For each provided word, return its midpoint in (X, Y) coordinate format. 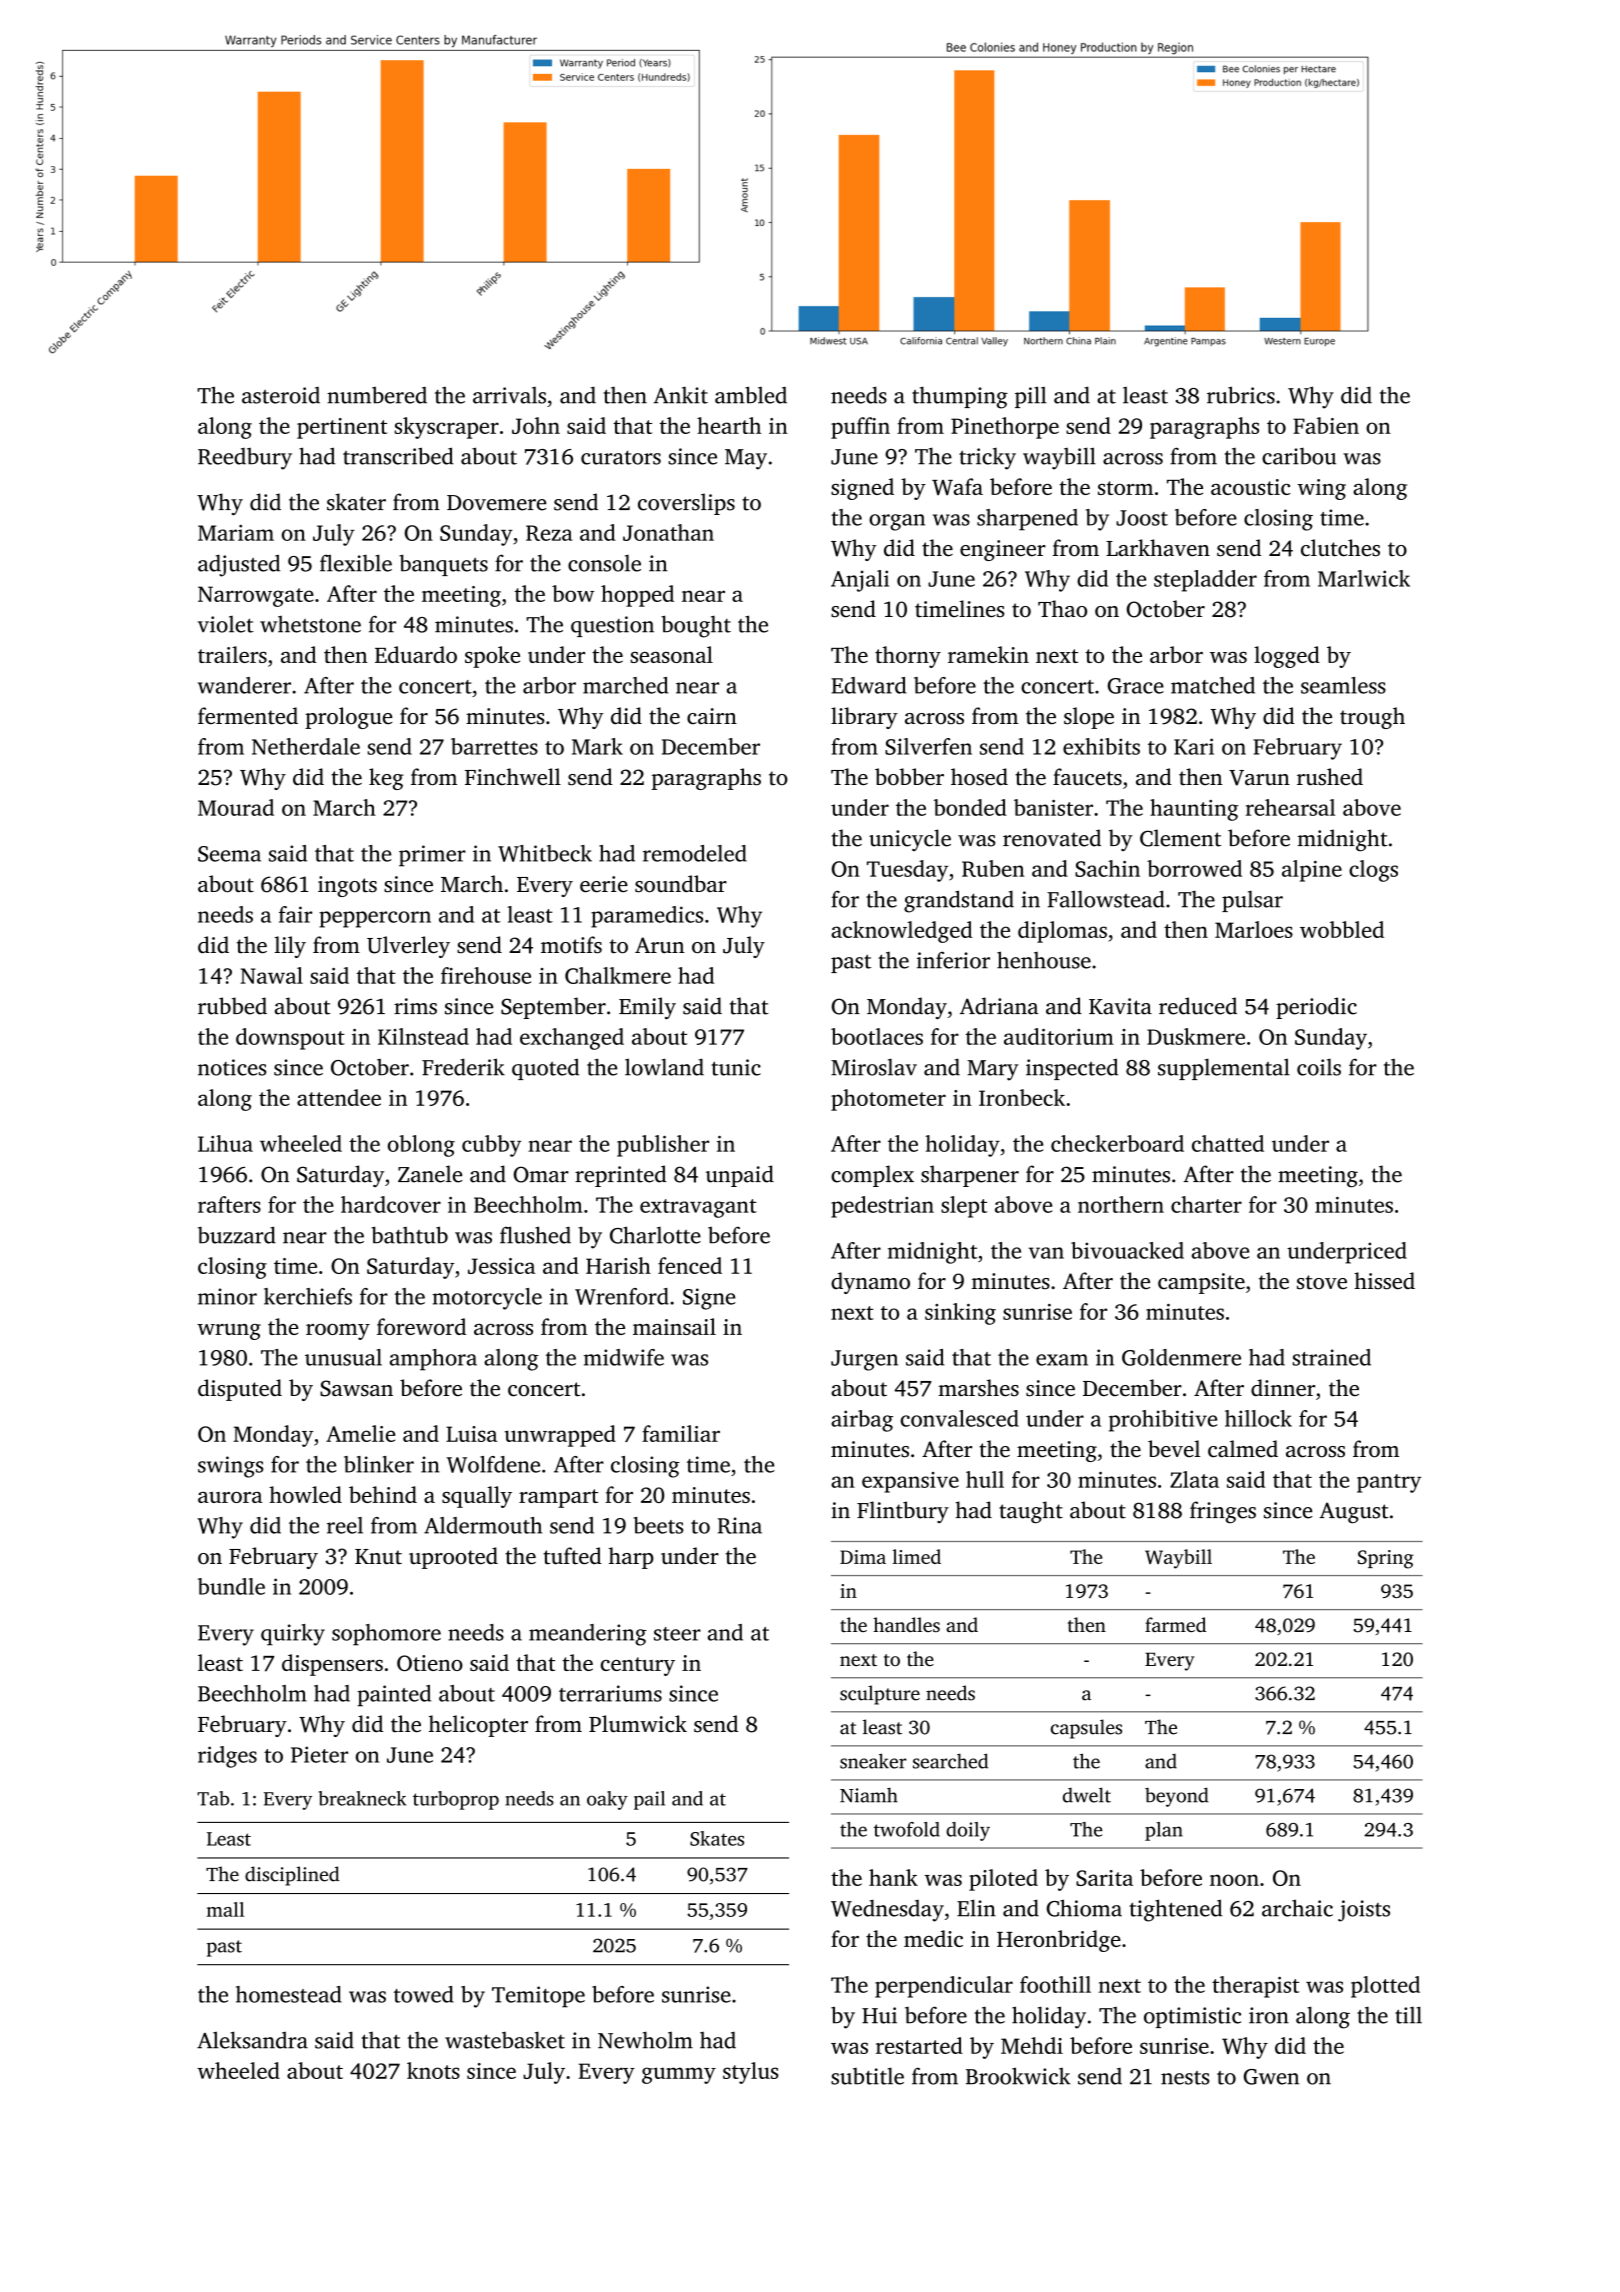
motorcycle (487, 1299)
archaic (1297, 1908)
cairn (712, 716)
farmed (1175, 1624)
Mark (597, 746)
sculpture (880, 1695)
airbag (862, 1421)
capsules (1086, 1729)
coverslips (686, 504)
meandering (588, 1635)
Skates (717, 1838)
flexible (356, 563)
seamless (1343, 685)
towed (424, 1994)
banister (1053, 807)
